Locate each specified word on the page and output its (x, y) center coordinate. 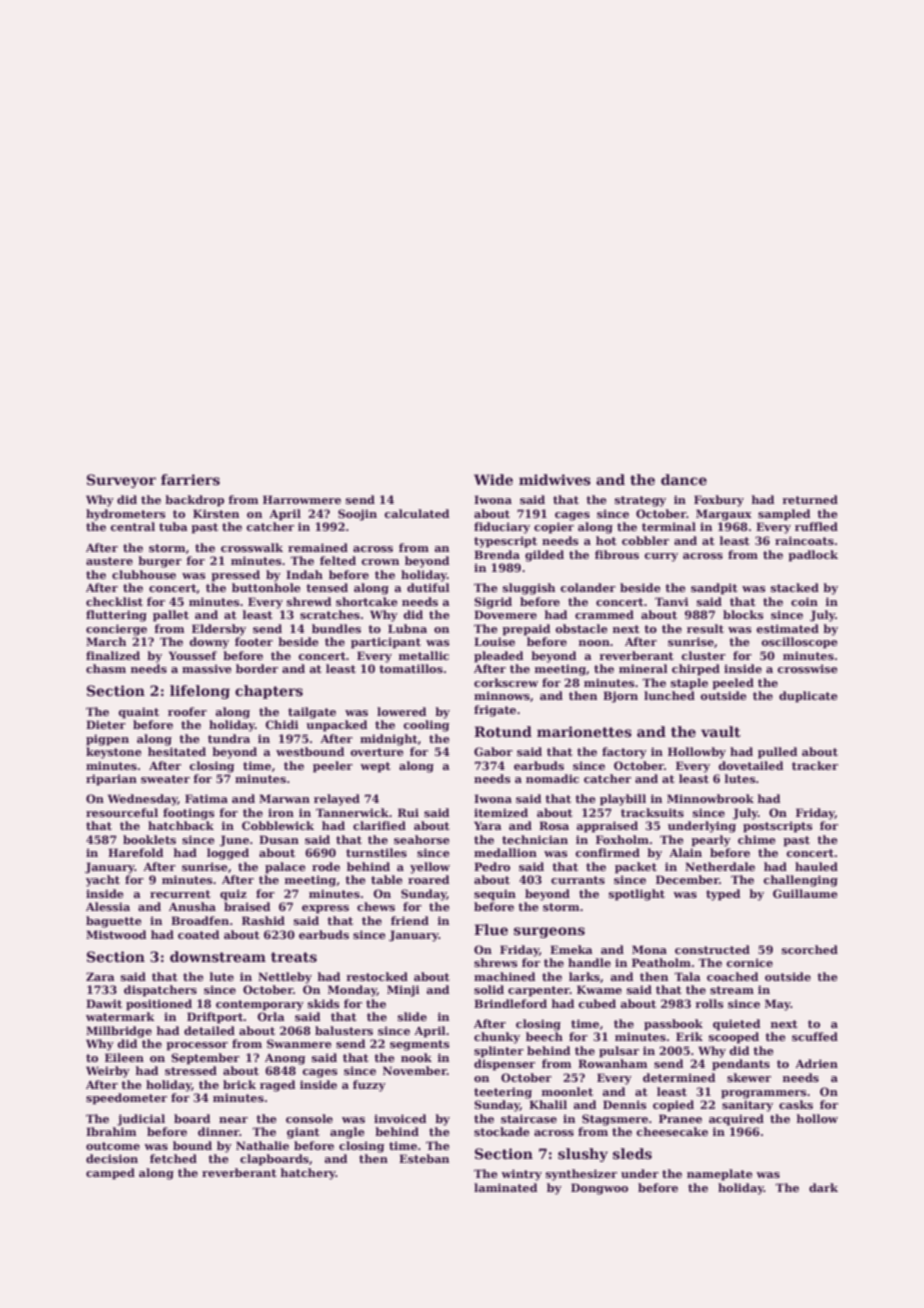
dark (823, 1187)
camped (110, 1174)
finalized (113, 655)
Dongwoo (599, 1189)
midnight (389, 740)
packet (636, 868)
